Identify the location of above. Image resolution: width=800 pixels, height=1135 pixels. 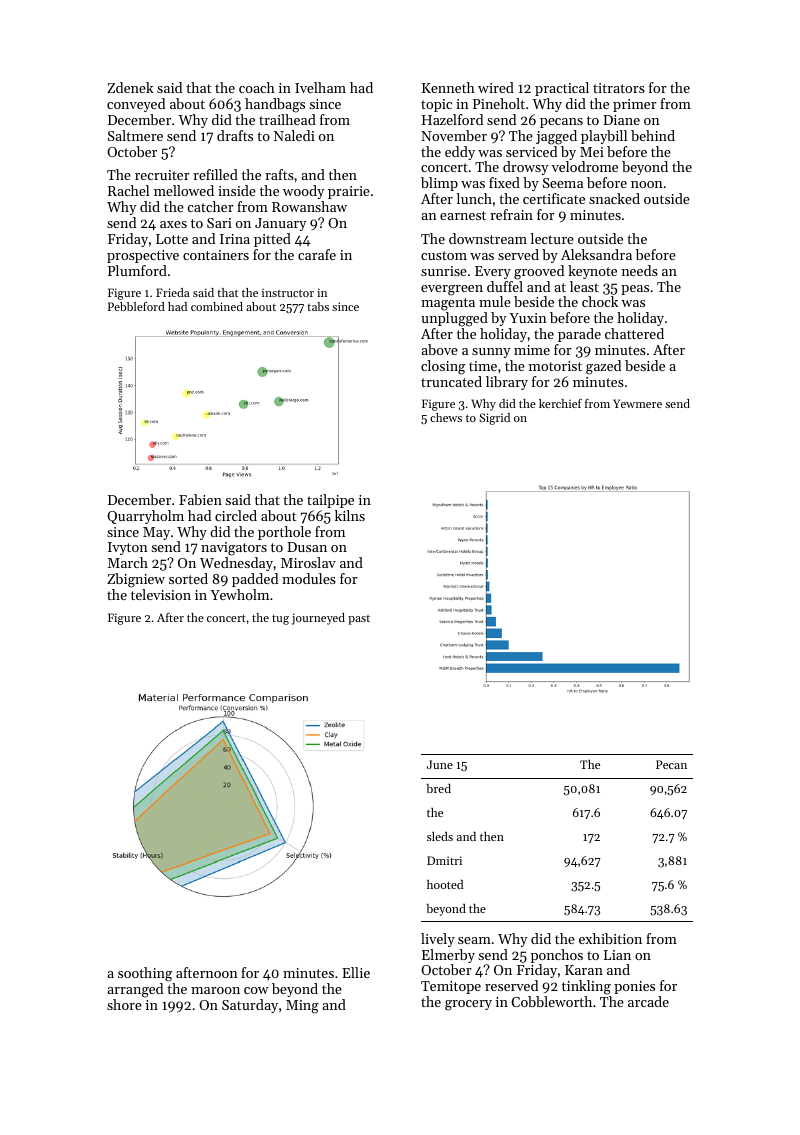
(439, 349).
